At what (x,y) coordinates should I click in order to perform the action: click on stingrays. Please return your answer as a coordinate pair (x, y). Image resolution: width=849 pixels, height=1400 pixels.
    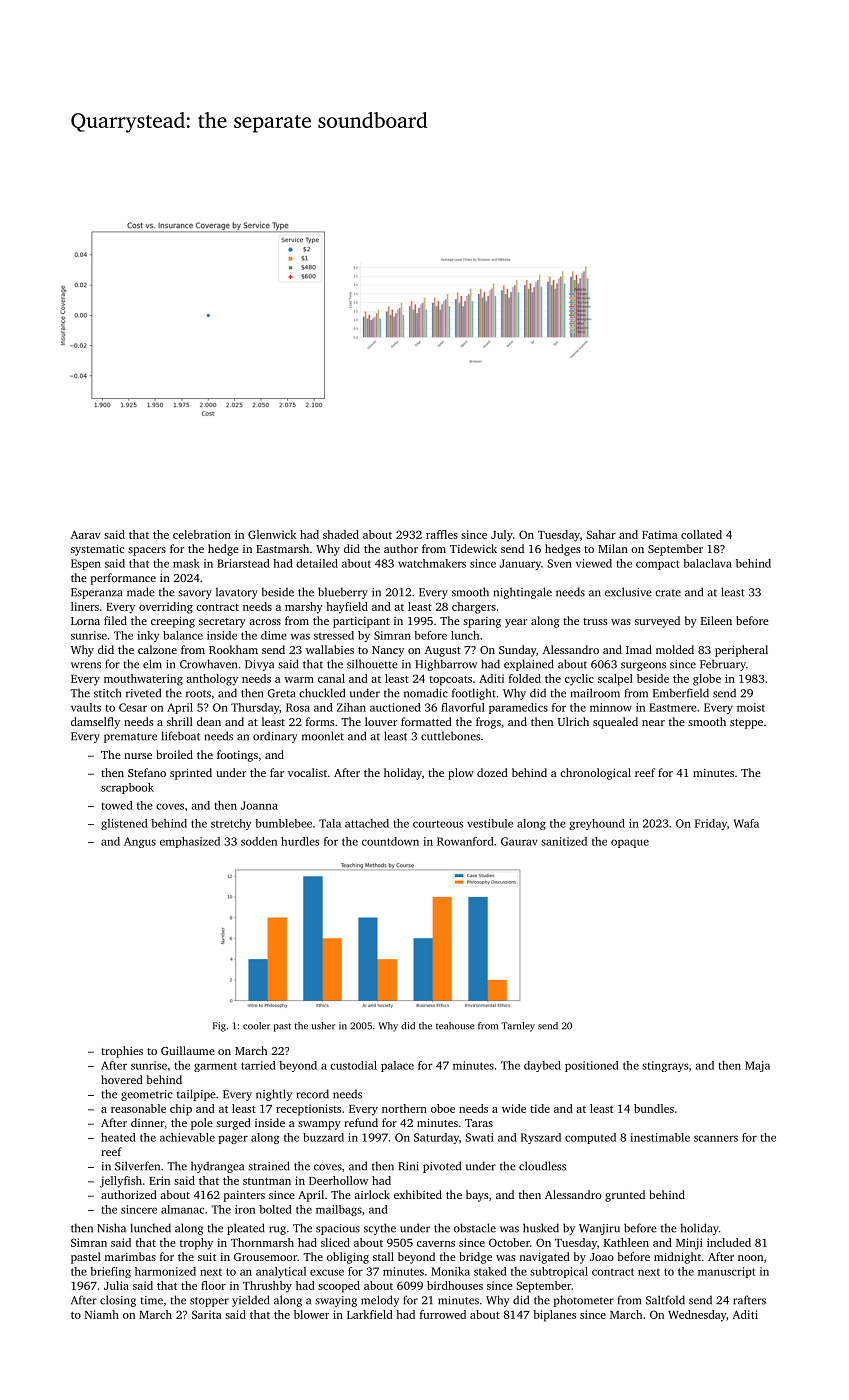
    Looking at the image, I should click on (665, 1066).
